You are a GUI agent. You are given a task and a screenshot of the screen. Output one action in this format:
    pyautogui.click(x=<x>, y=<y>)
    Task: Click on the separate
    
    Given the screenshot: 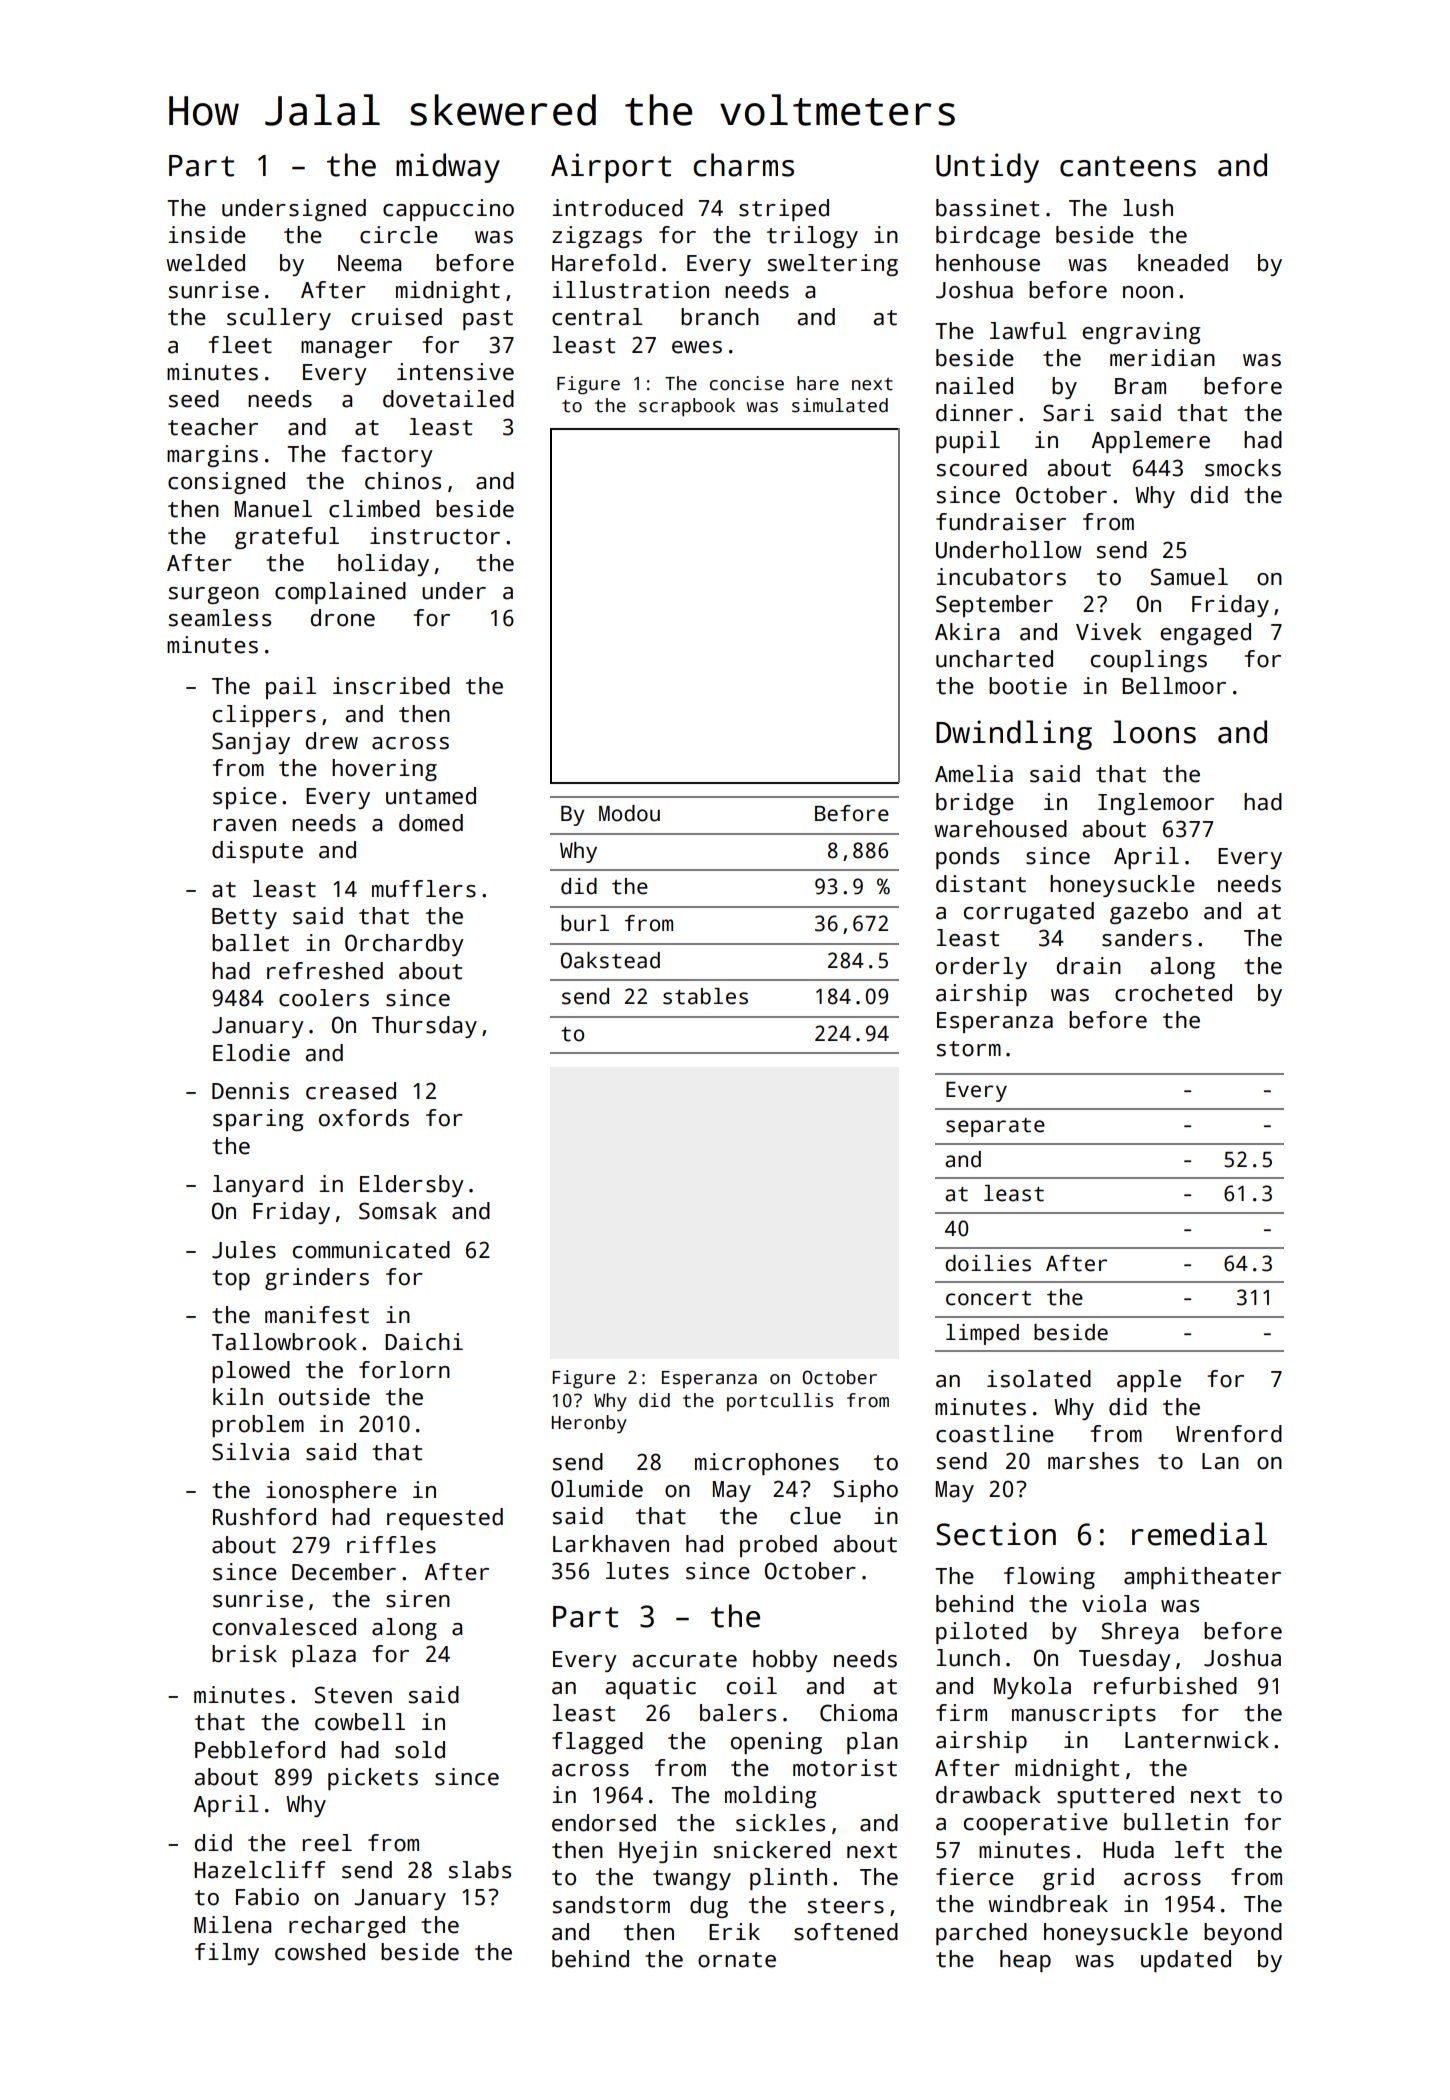 What is the action you would take?
    pyautogui.click(x=995, y=1127)
